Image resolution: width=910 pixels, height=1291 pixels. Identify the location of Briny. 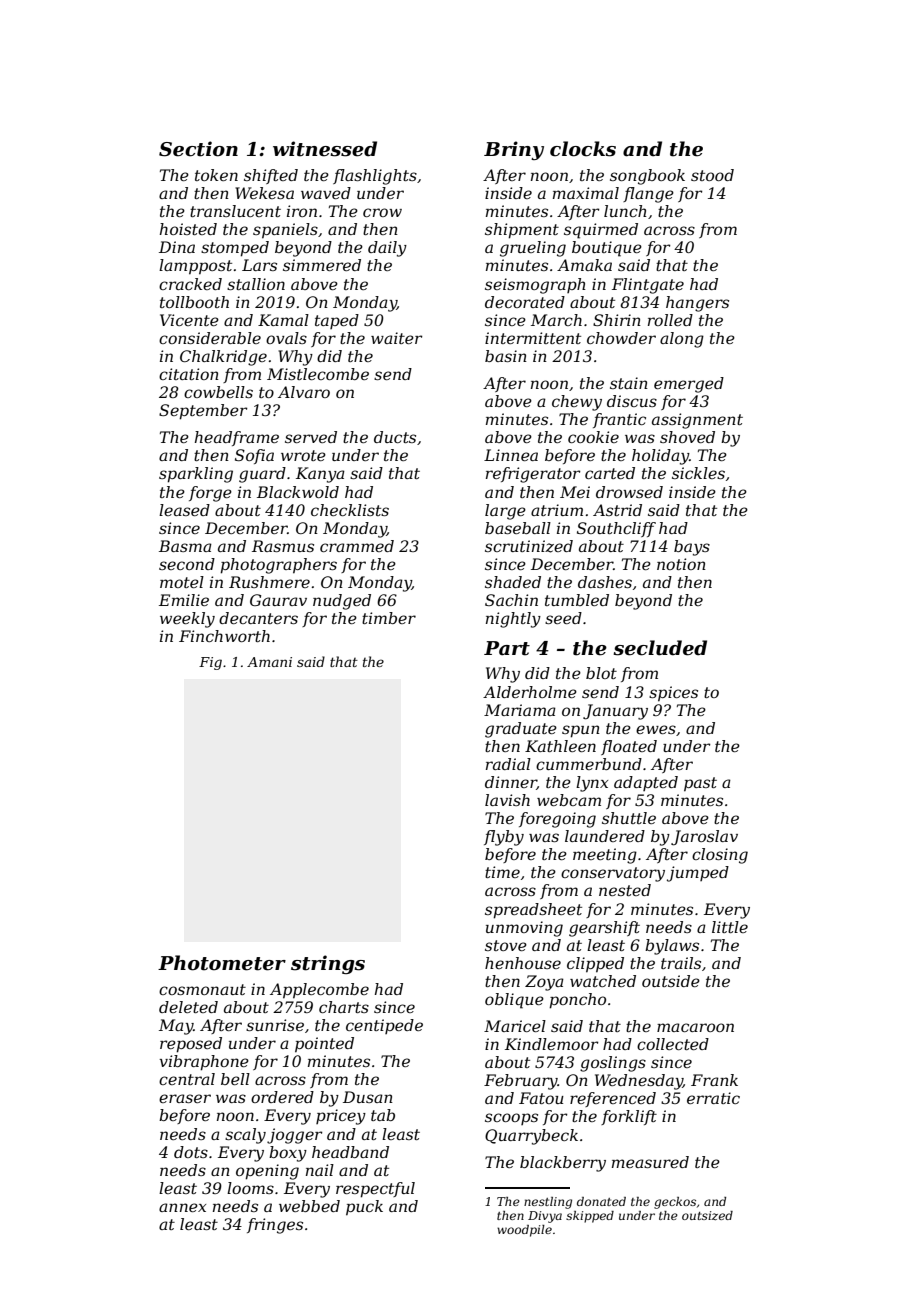
(514, 150).
